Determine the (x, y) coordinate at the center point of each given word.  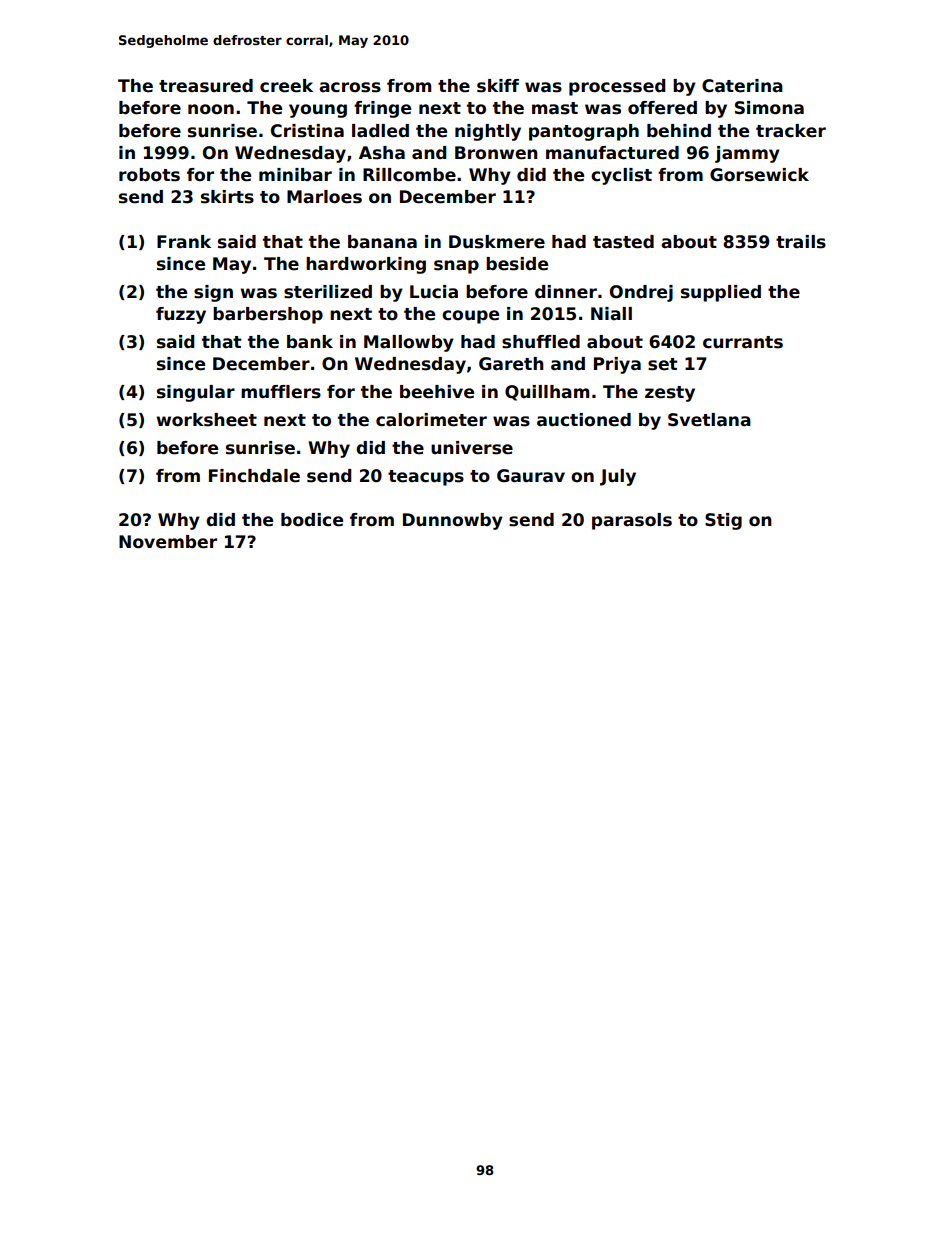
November (168, 542)
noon (211, 109)
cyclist (621, 176)
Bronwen (496, 153)
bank (310, 342)
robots (149, 175)
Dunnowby (453, 521)
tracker (791, 131)
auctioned (584, 420)
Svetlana (709, 420)
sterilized (328, 292)
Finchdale (254, 476)
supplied (721, 293)
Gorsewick (759, 175)
